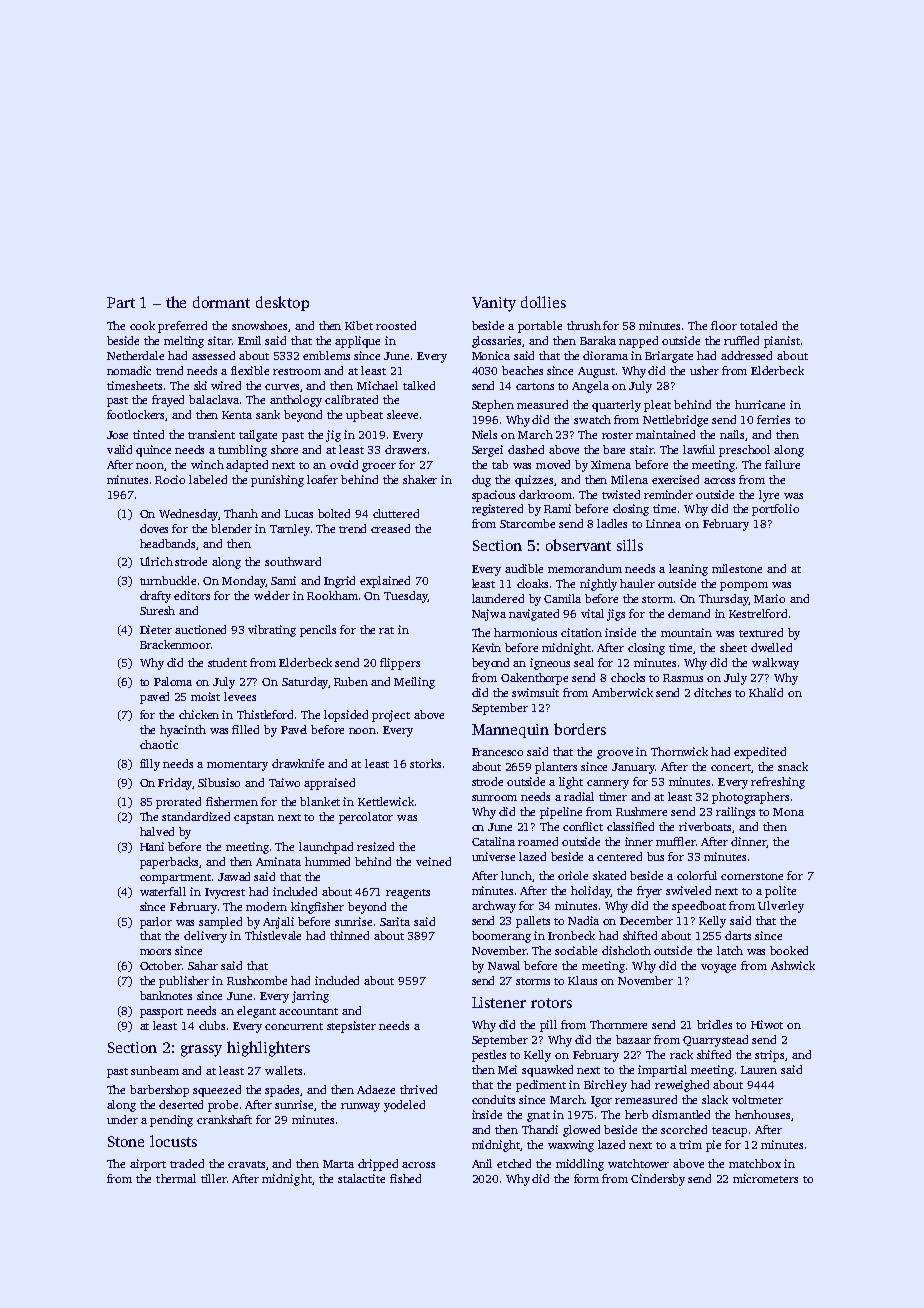 This document has height=1308, width=924. I want to click on airport, so click(148, 1165).
